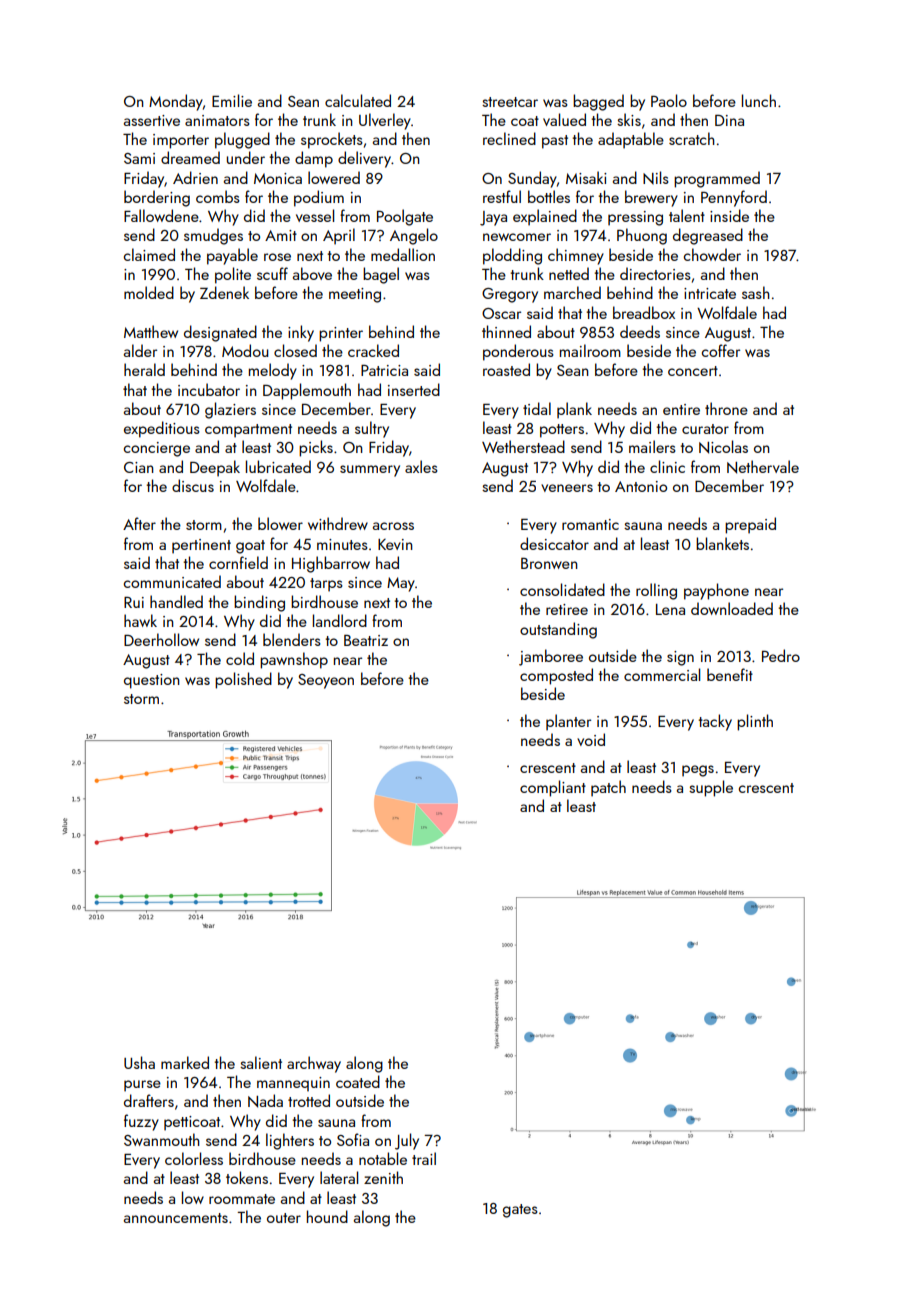 The image size is (924, 1308). Describe the element at coordinates (261, 1062) in the image. I see `salient` at that location.
